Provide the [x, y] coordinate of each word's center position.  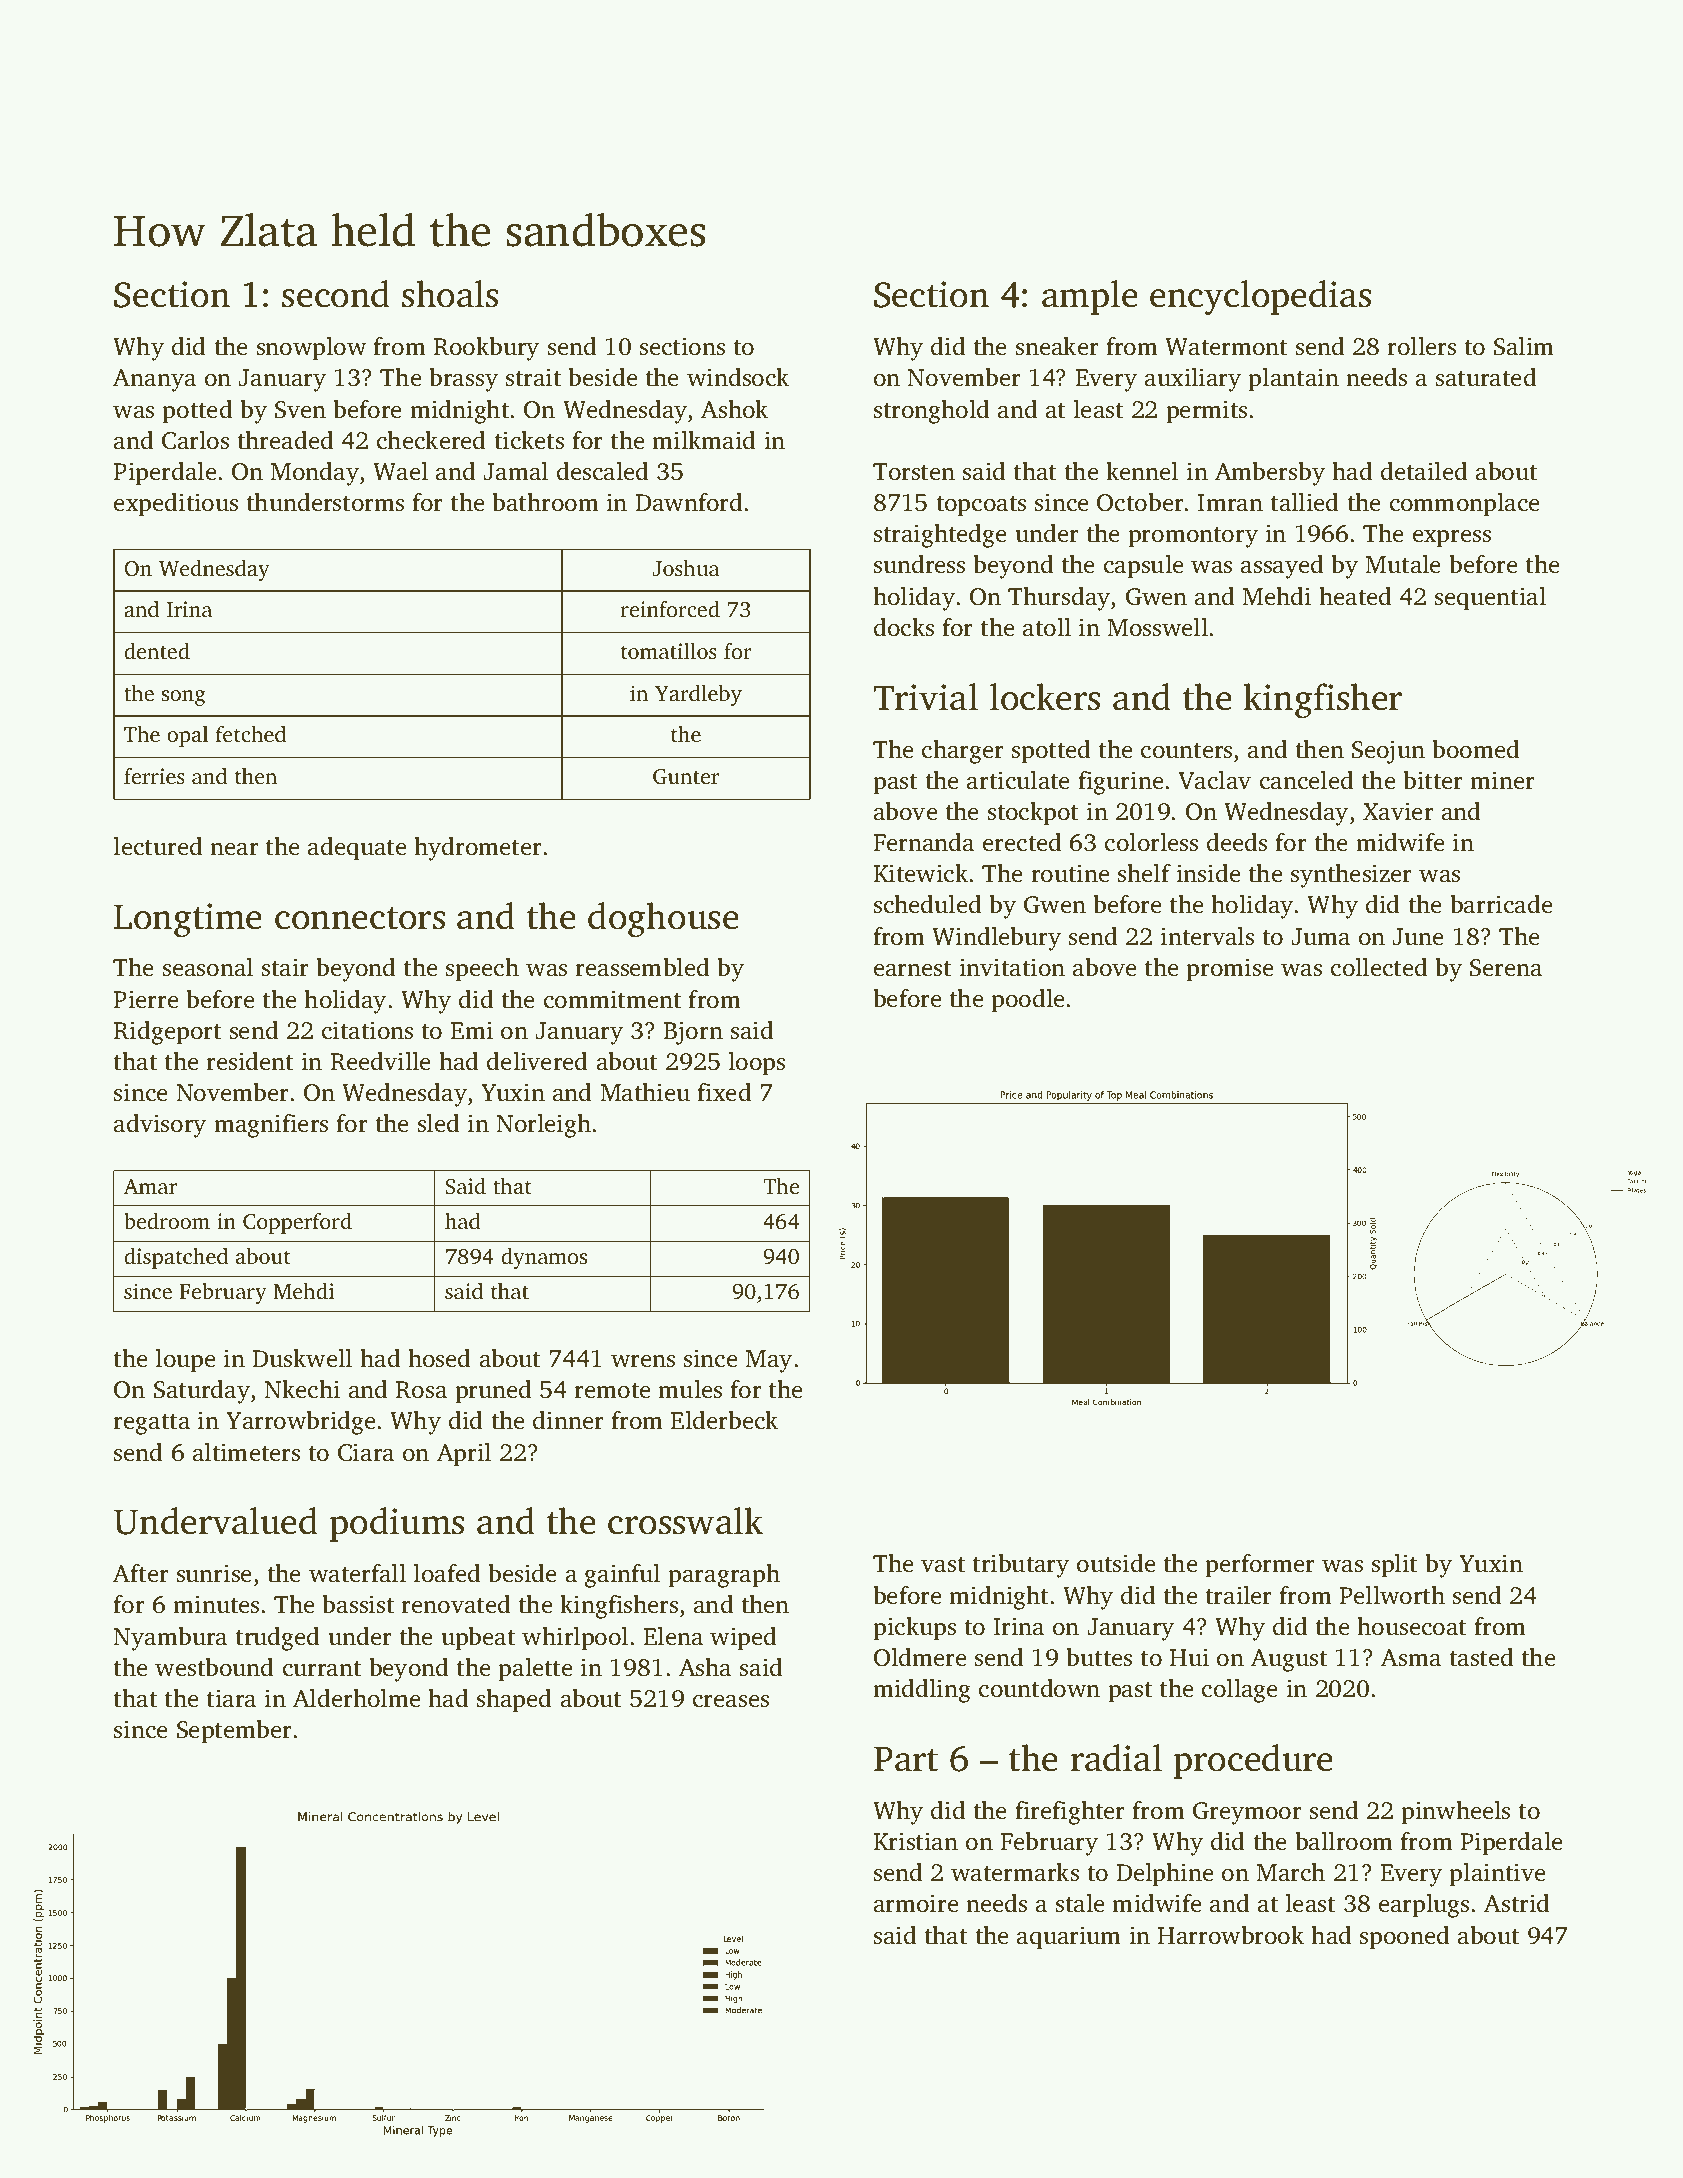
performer [1260, 1566]
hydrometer [478, 849]
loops [756, 1064]
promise [1230, 970]
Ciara [366, 1452]
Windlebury [996, 939]
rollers [1421, 346]
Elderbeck [724, 1420]
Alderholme [357, 1698]
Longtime [188, 920]
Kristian [916, 1841]
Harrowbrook [1231, 1935]
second [336, 294]
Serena [1506, 968]
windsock [738, 377]
